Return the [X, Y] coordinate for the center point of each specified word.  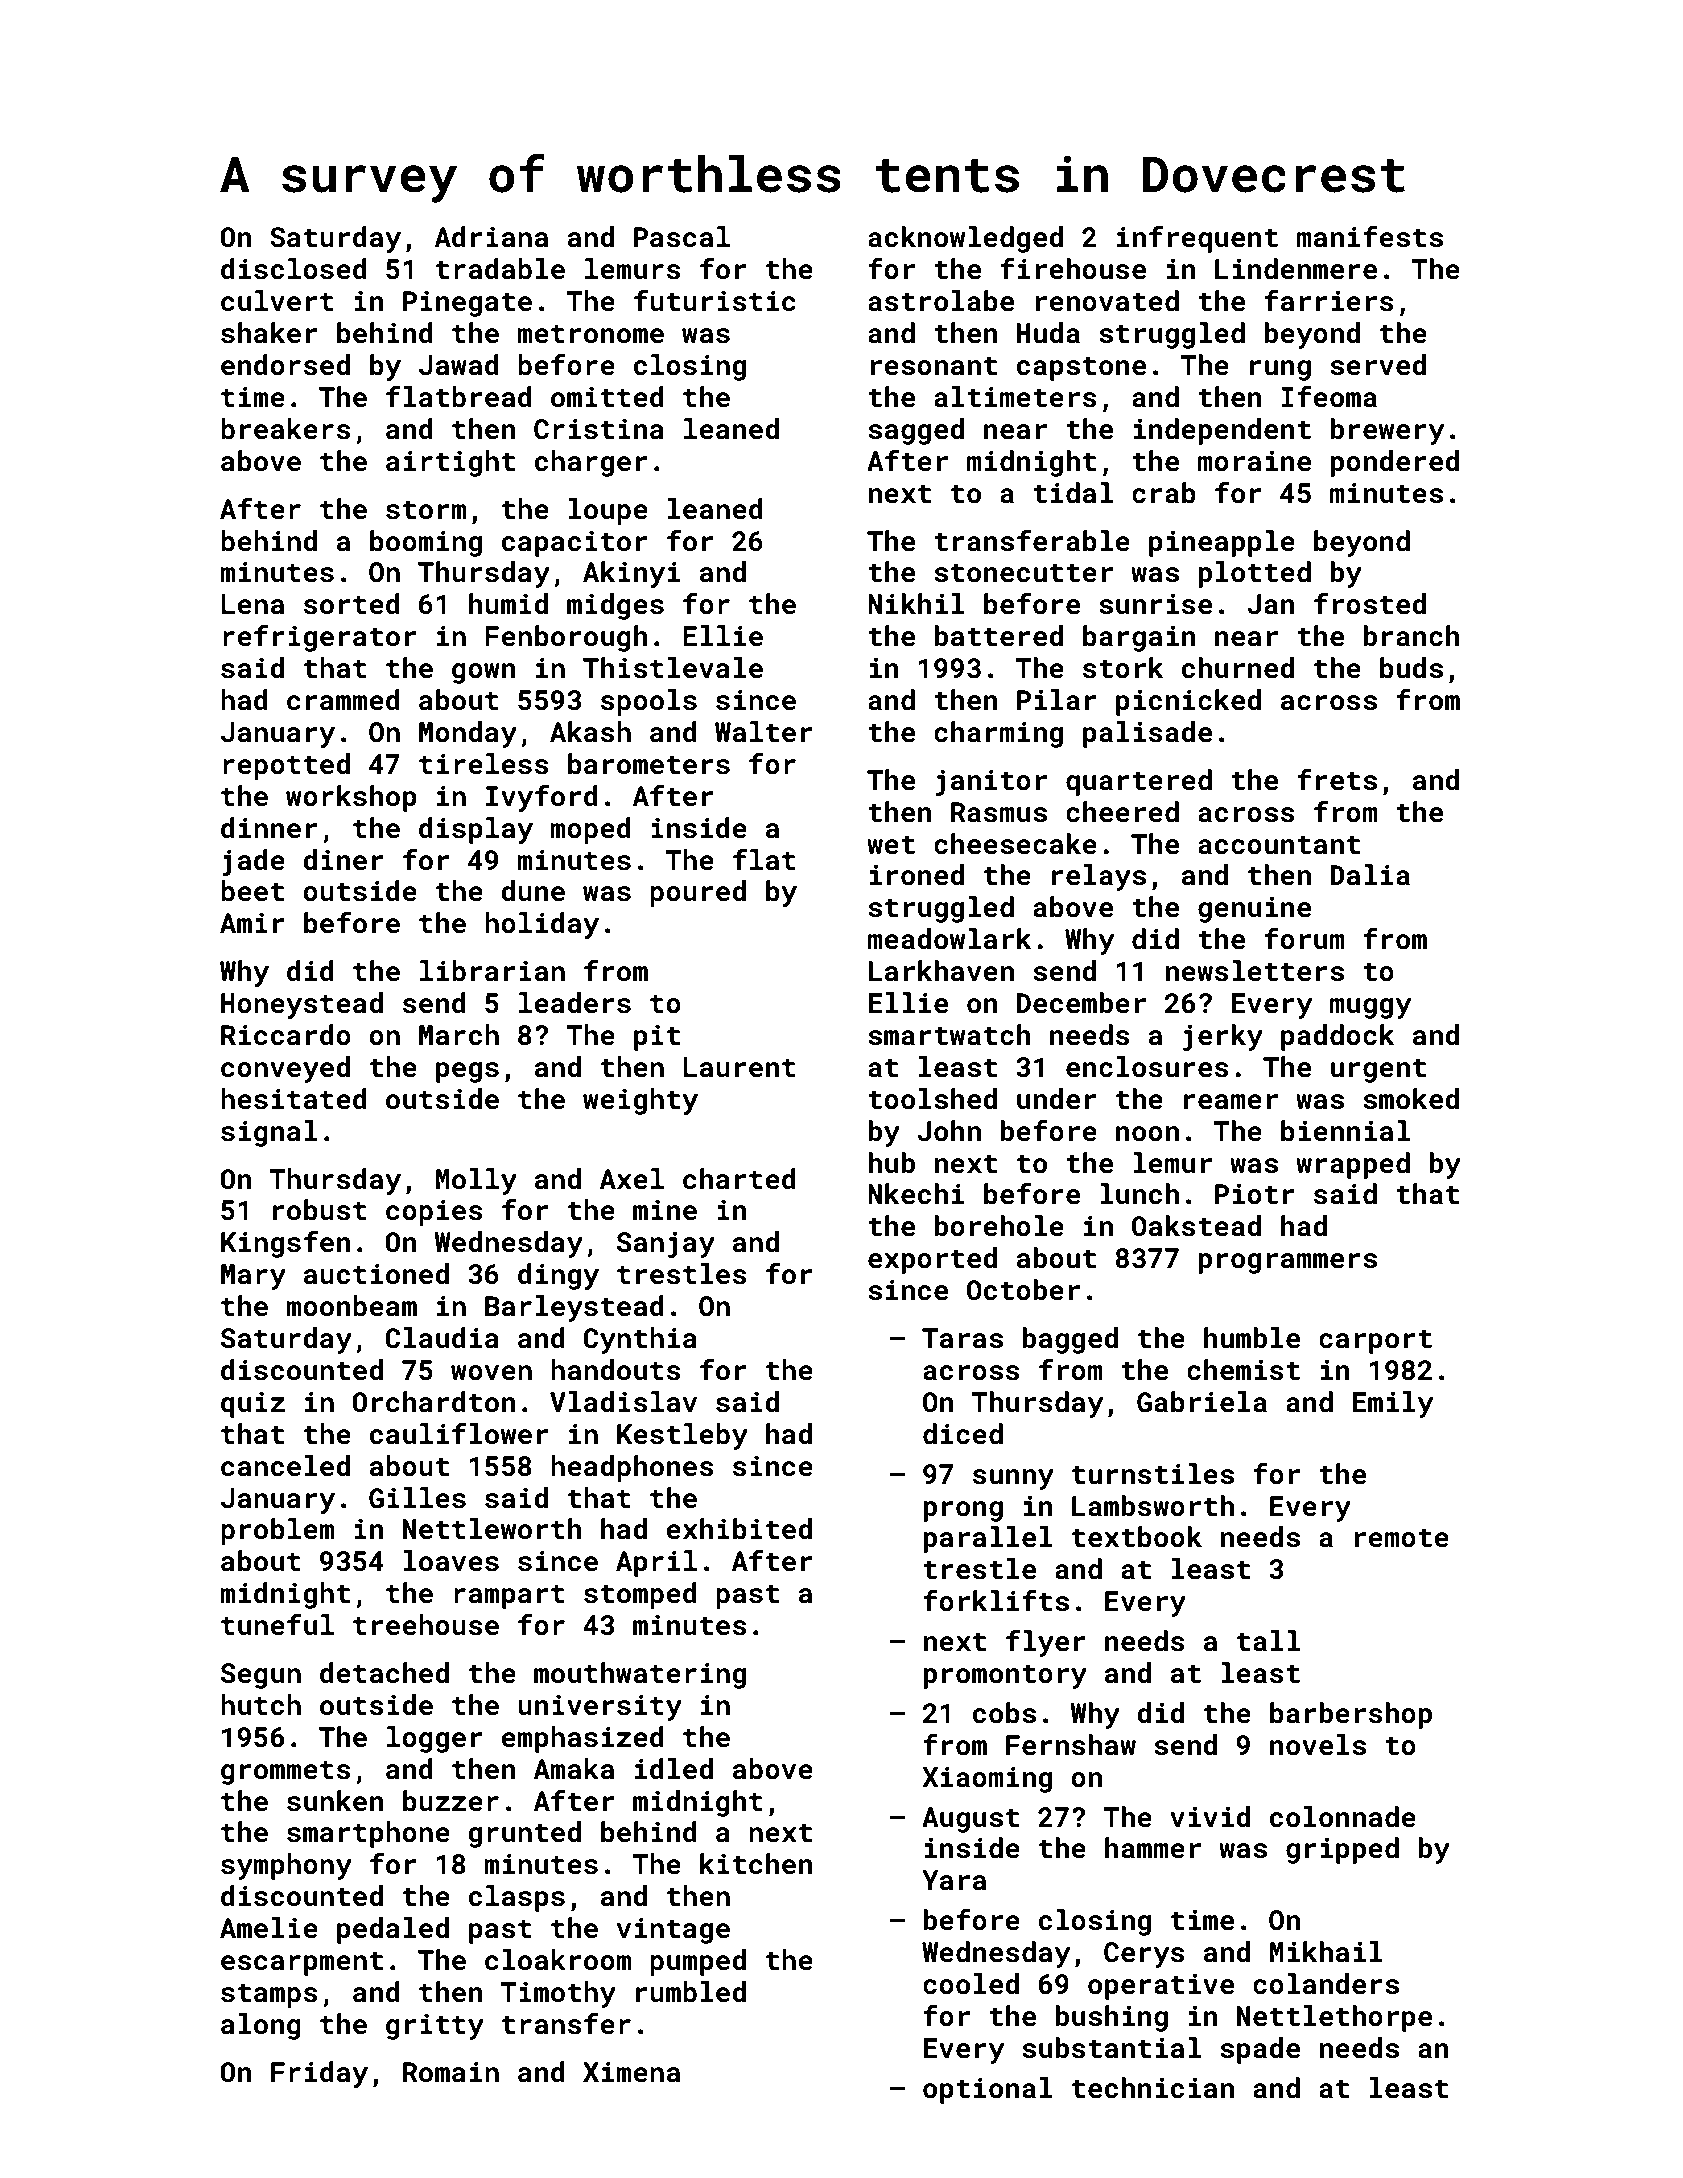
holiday [542, 925]
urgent [1378, 1071]
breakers [286, 429]
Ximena [631, 2072]
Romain [451, 2072]
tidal [1073, 493]
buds [1411, 668]
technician [1153, 2088]
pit [657, 1038]
